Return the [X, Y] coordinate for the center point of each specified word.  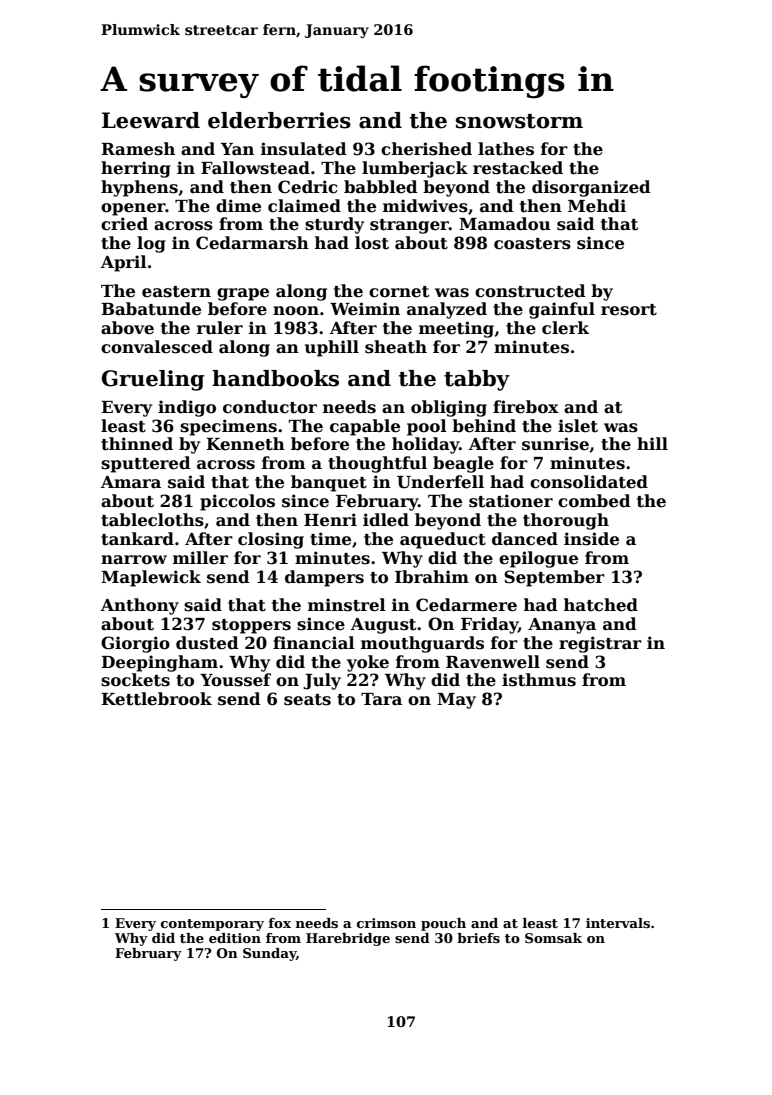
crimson [386, 923]
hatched [601, 605]
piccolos [237, 502]
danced [525, 539]
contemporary [212, 925]
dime [238, 206]
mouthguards [422, 644]
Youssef [235, 680]
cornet [399, 292]
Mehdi [597, 206]
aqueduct [443, 540]
